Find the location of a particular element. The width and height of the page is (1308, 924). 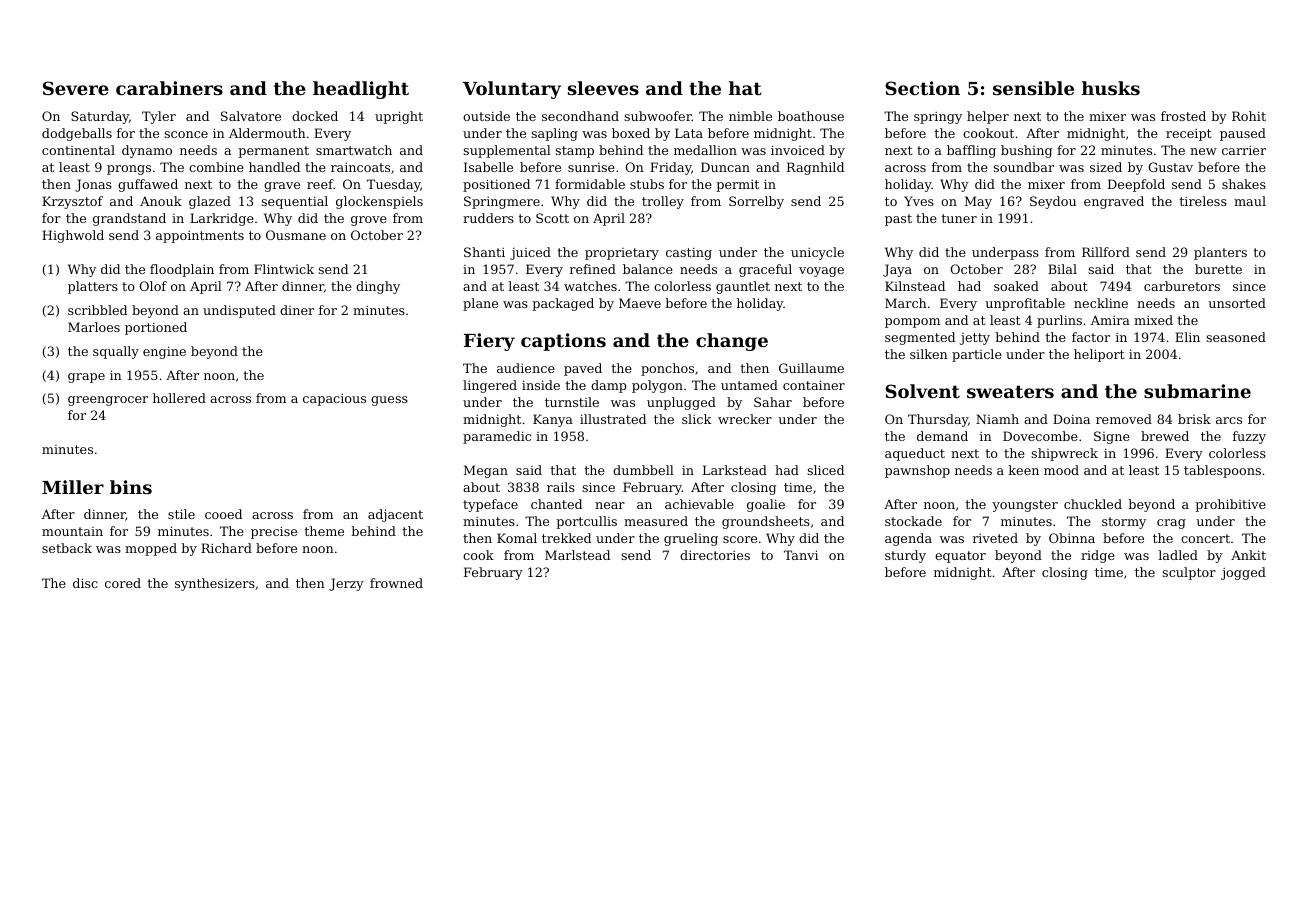

greengrocer is located at coordinates (108, 401).
